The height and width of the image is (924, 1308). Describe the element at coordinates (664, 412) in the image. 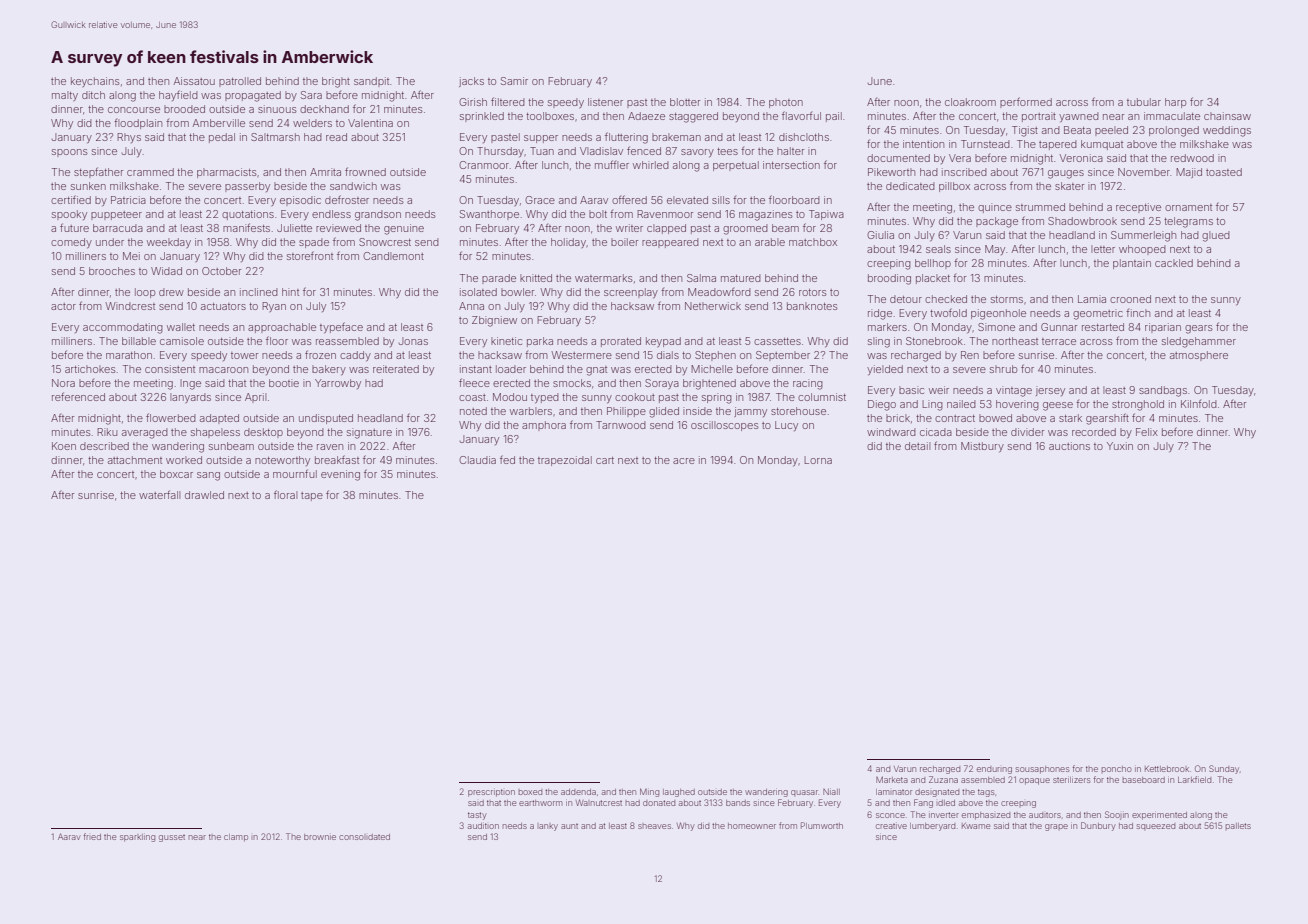

I see `glided` at that location.
